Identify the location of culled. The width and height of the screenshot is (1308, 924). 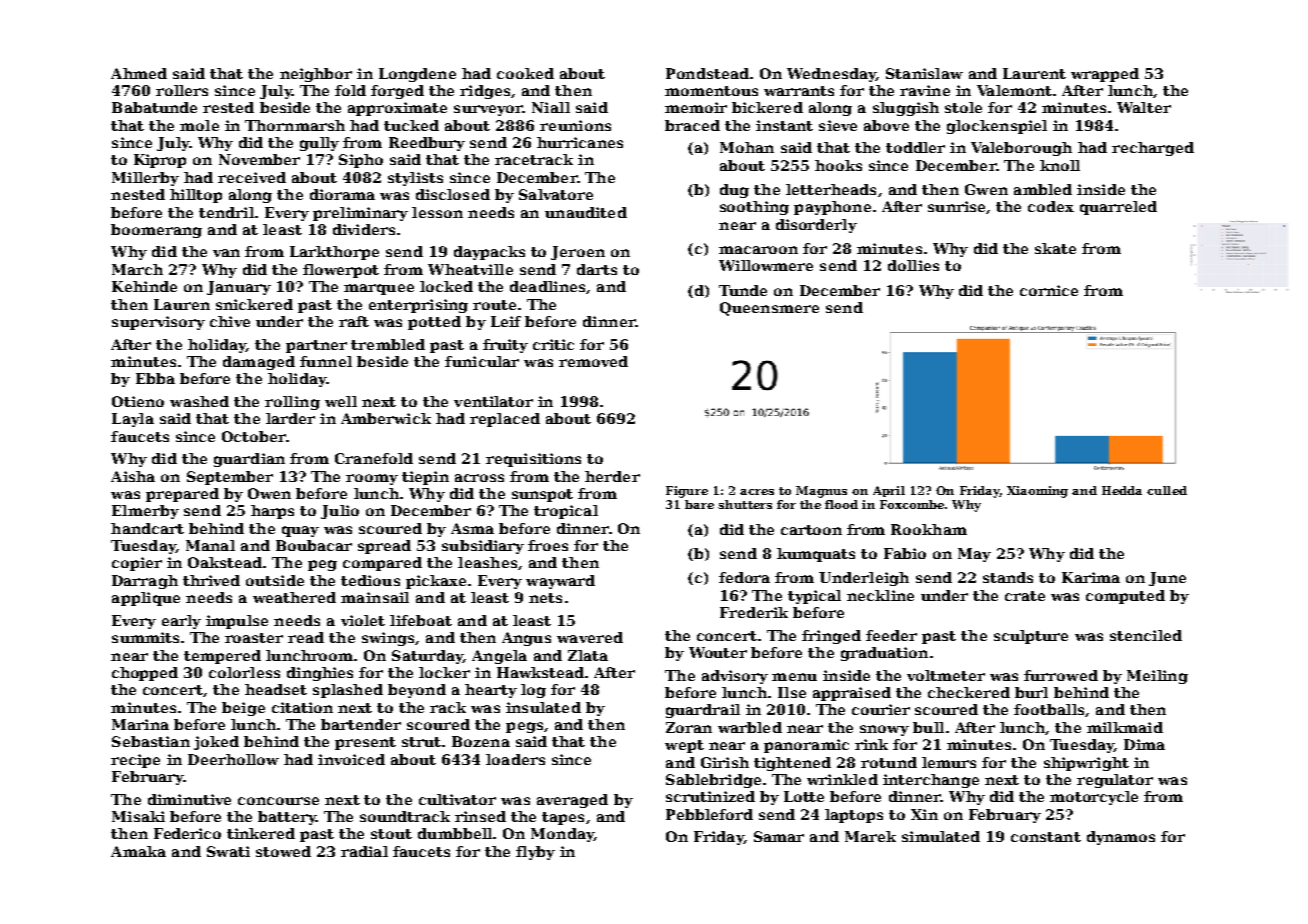
(1167, 490).
